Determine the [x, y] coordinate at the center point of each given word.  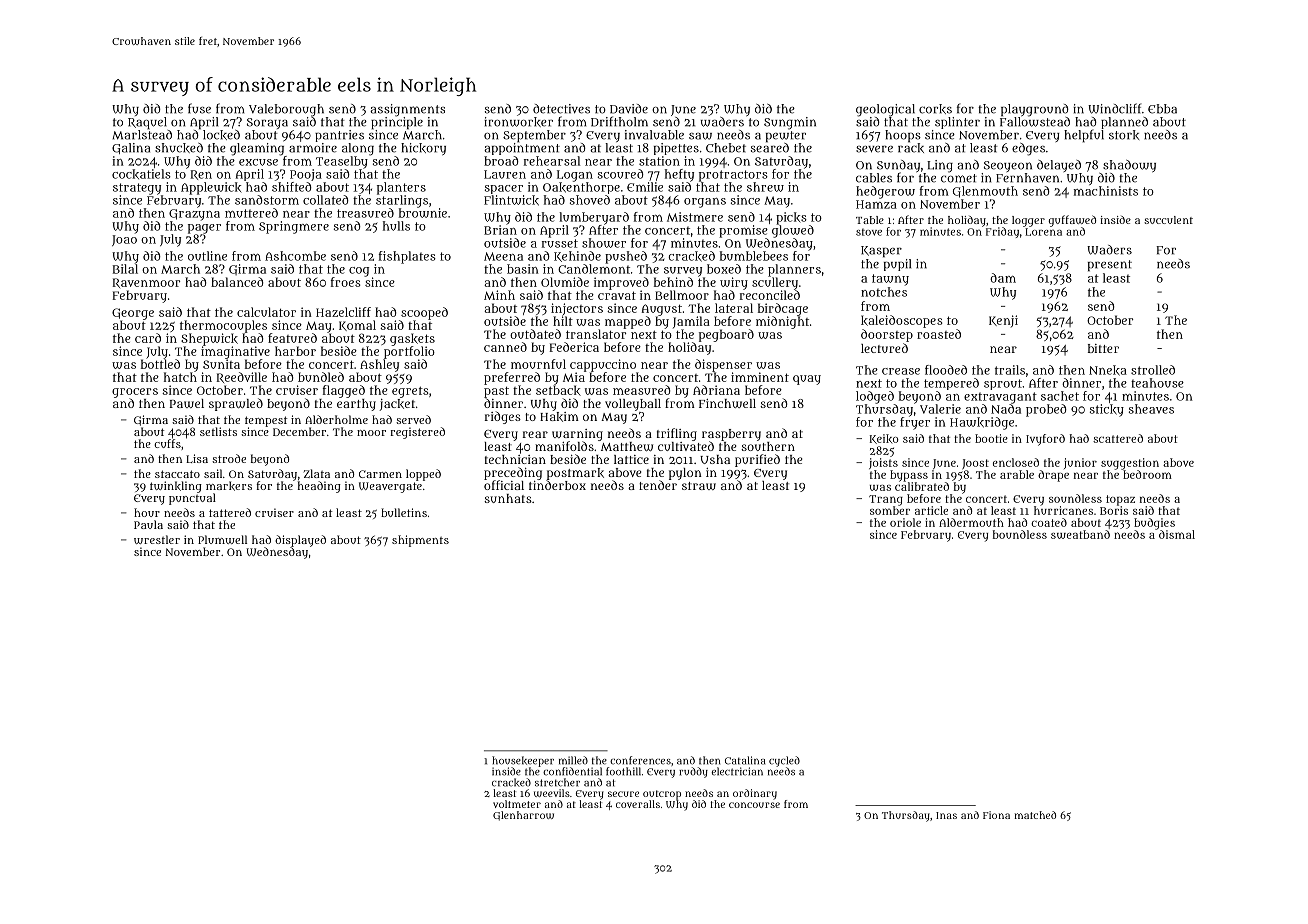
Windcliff [1115, 108]
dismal [1177, 534]
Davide [629, 109]
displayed [300, 541]
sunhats [508, 498]
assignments [407, 110]
